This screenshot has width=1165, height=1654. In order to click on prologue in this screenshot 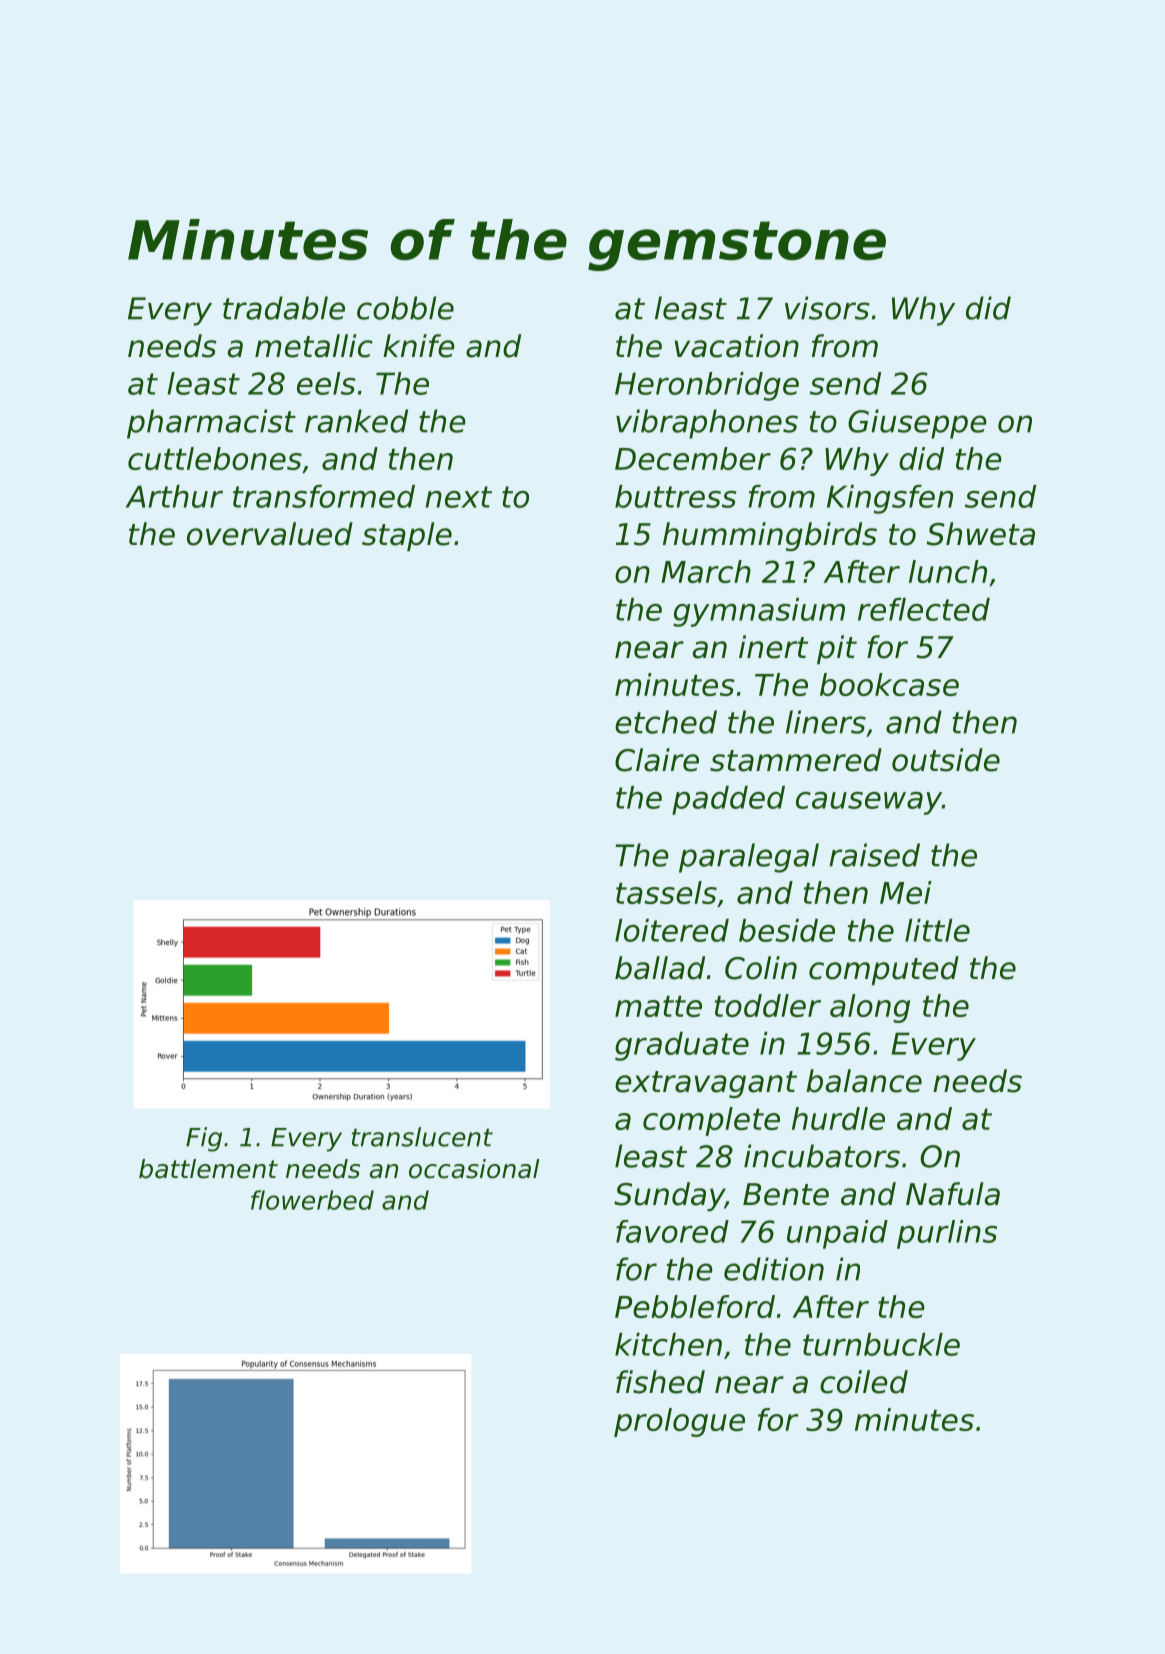, I will do `click(679, 1422)`.
